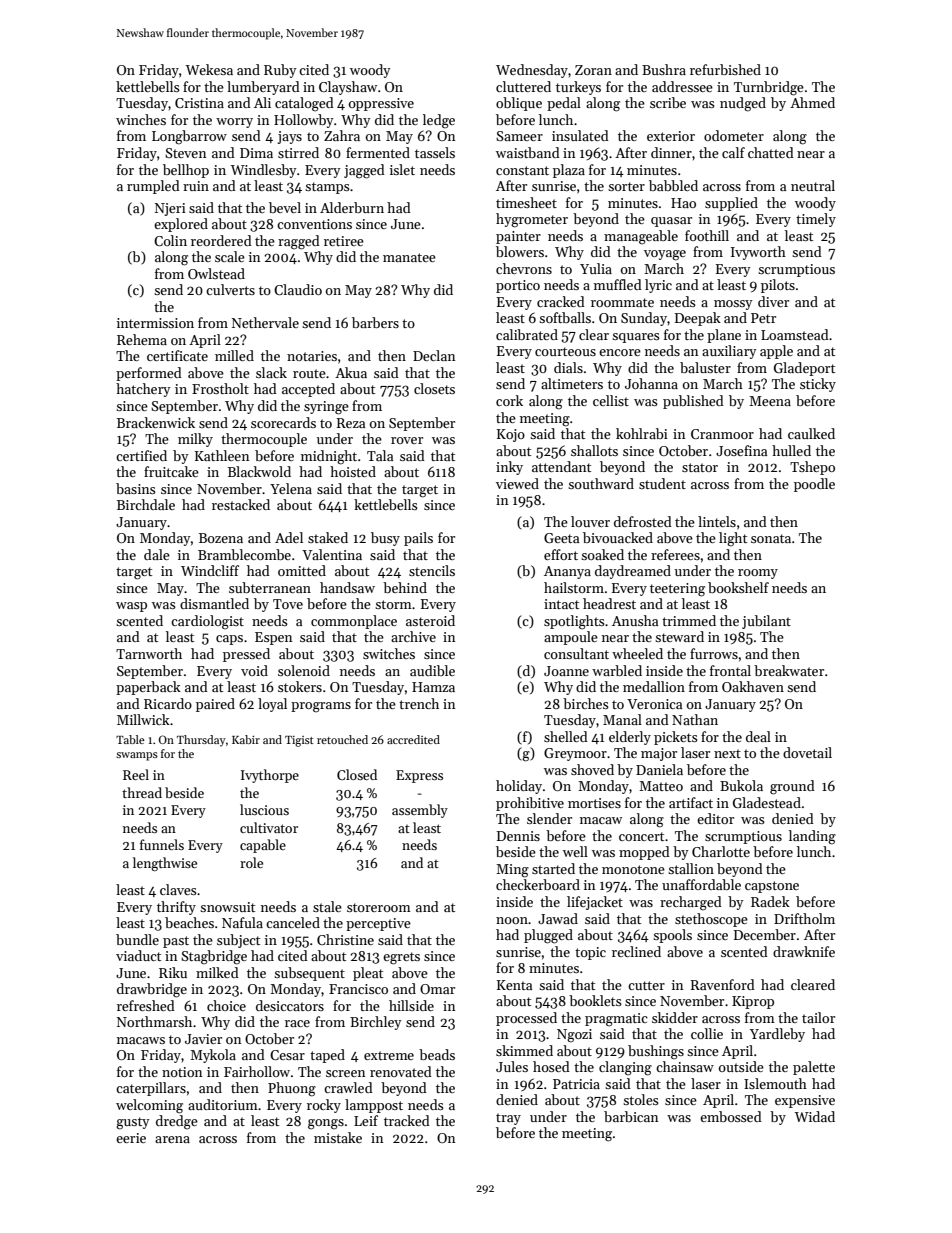  I want to click on chatted, so click(771, 152).
